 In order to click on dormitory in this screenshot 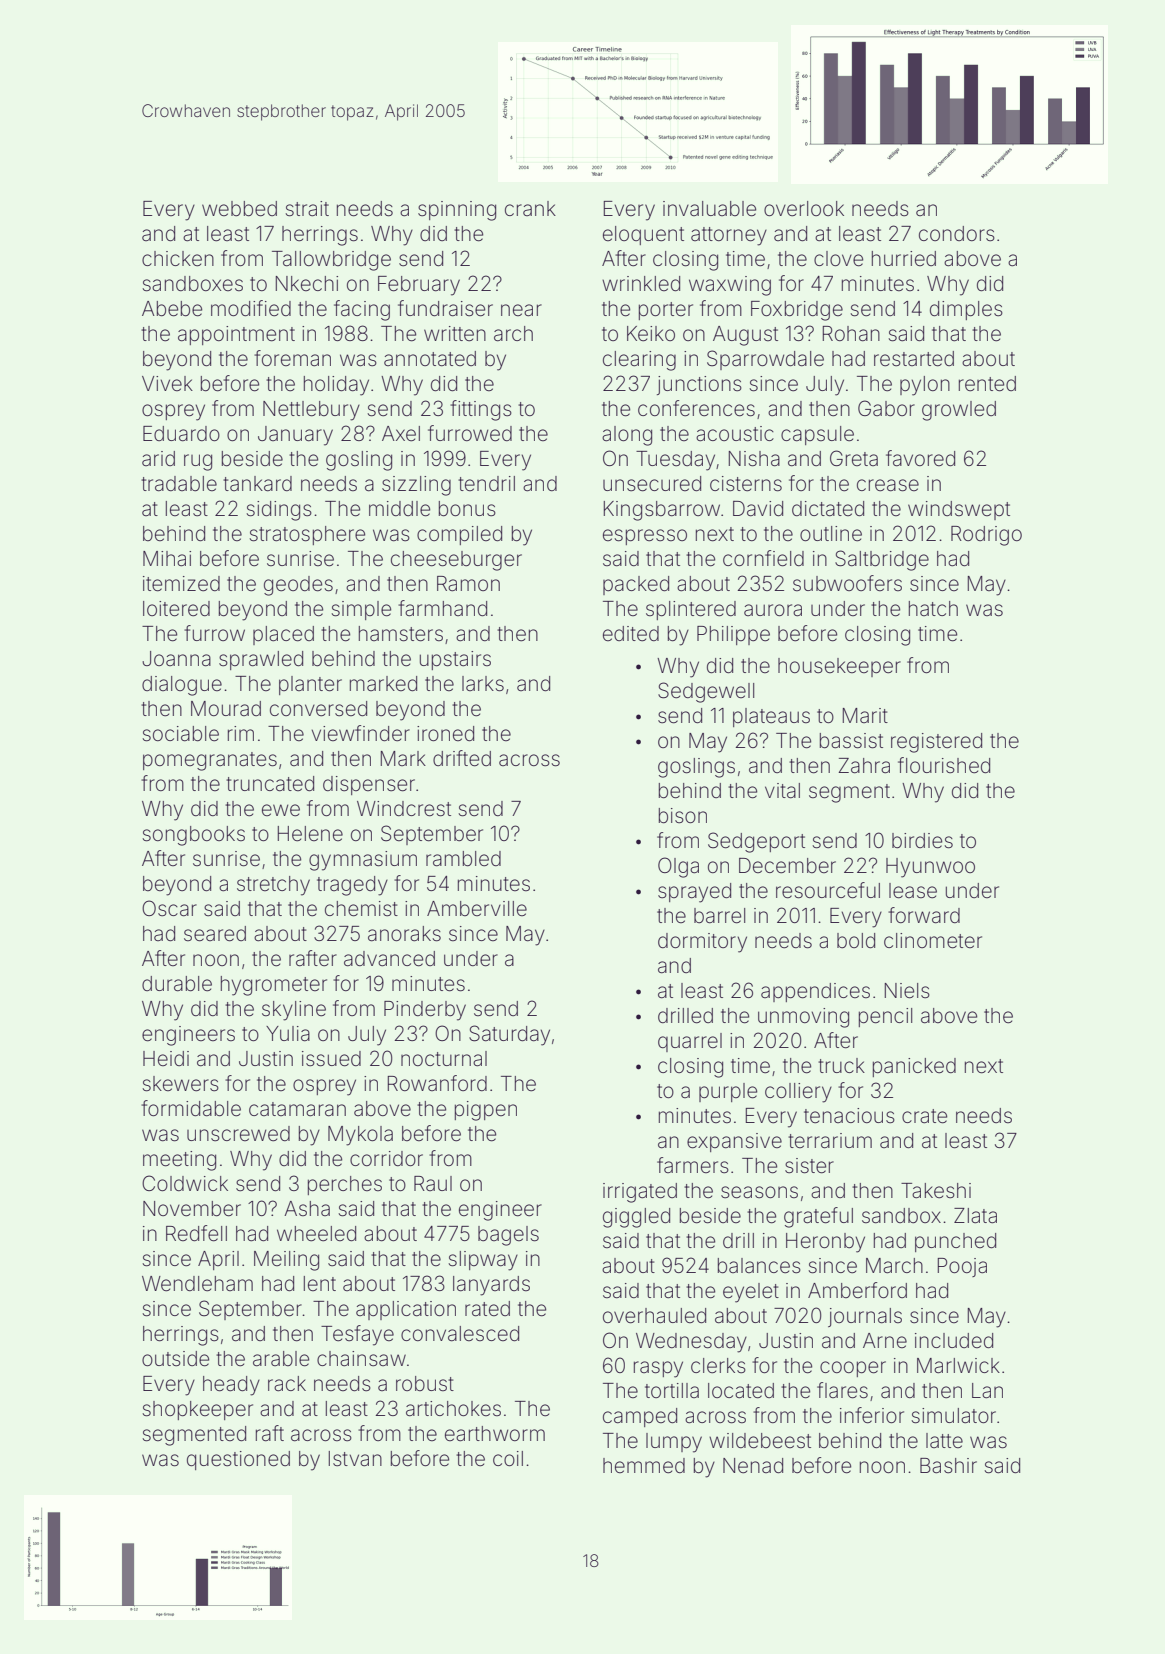, I will do `click(702, 943)`.
